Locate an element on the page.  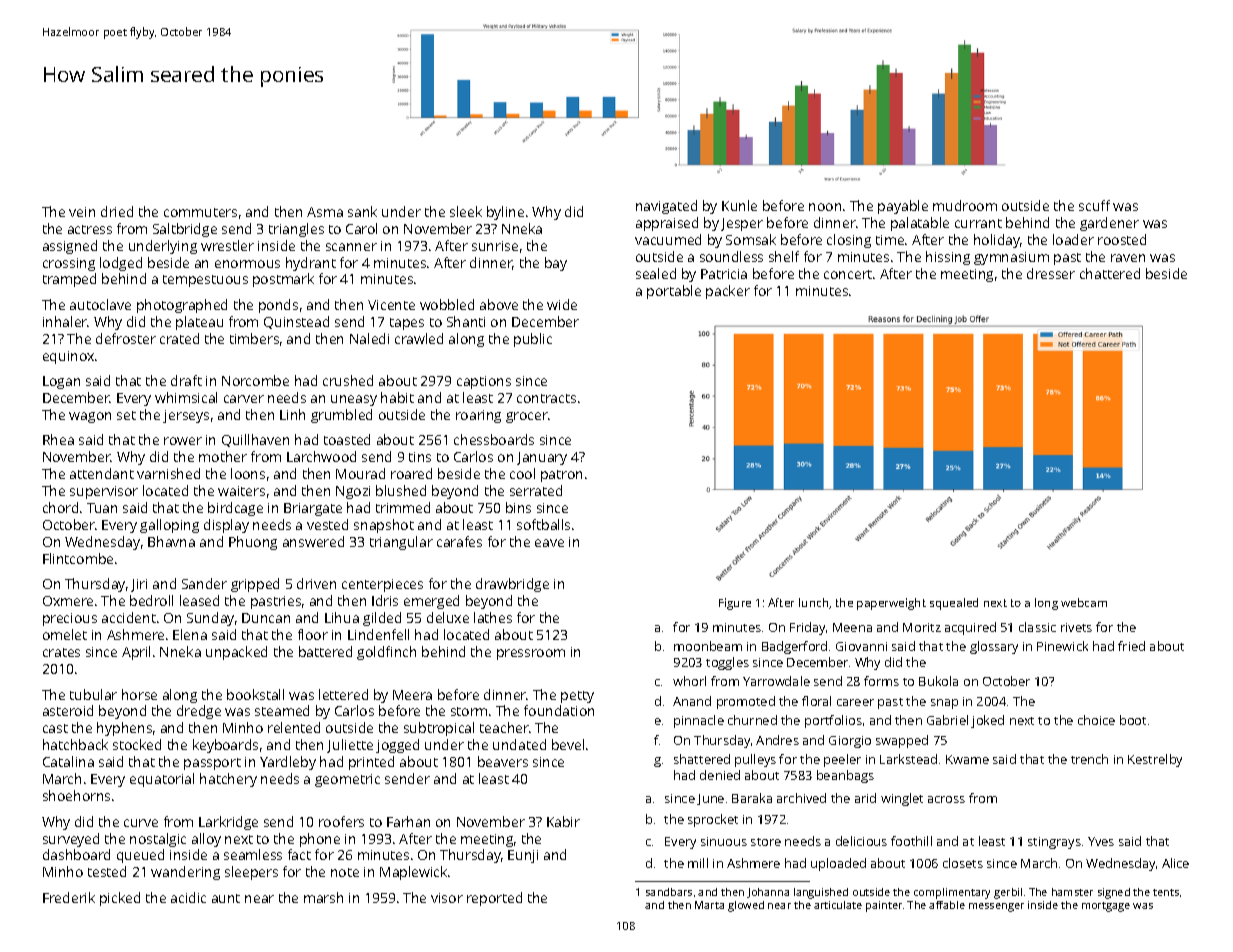
concert is located at coordinates (848, 274).
